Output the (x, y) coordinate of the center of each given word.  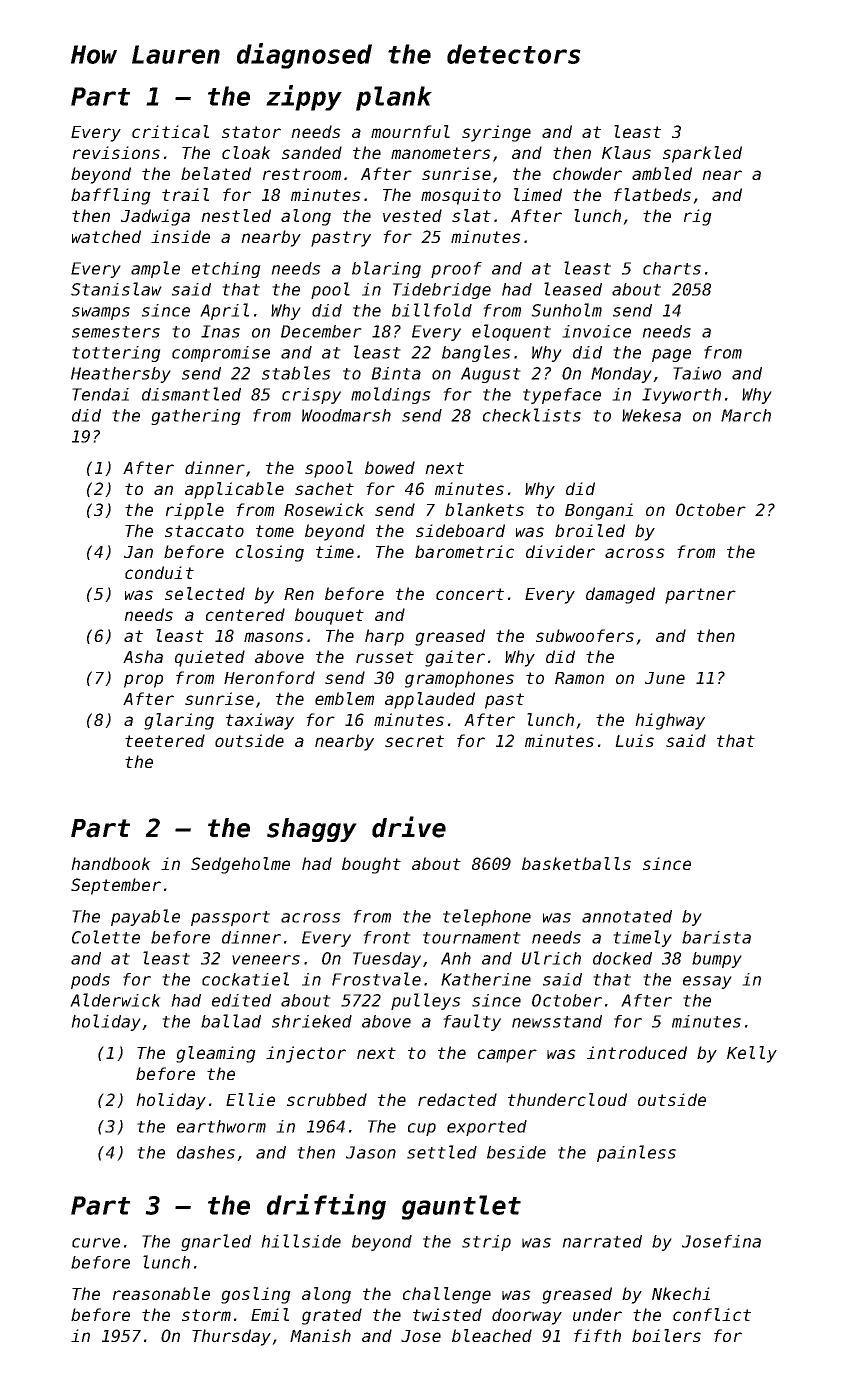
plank (394, 98)
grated (332, 1316)
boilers (666, 1335)
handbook (111, 863)
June (665, 678)
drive (409, 827)
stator (251, 132)
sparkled (702, 154)
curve (96, 1243)
